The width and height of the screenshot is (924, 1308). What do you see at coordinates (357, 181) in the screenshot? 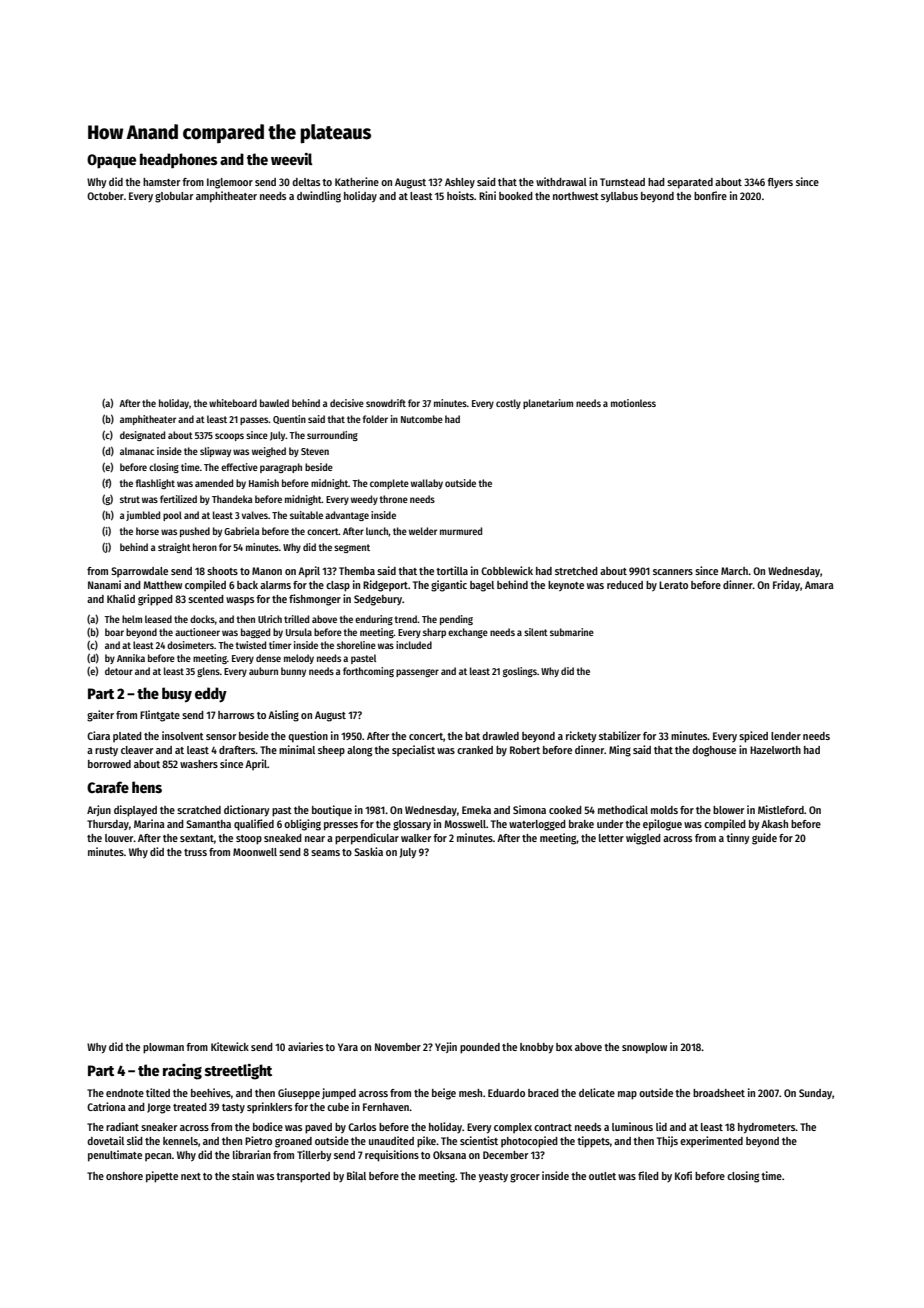
I see `Katherine` at bounding box center [357, 181].
